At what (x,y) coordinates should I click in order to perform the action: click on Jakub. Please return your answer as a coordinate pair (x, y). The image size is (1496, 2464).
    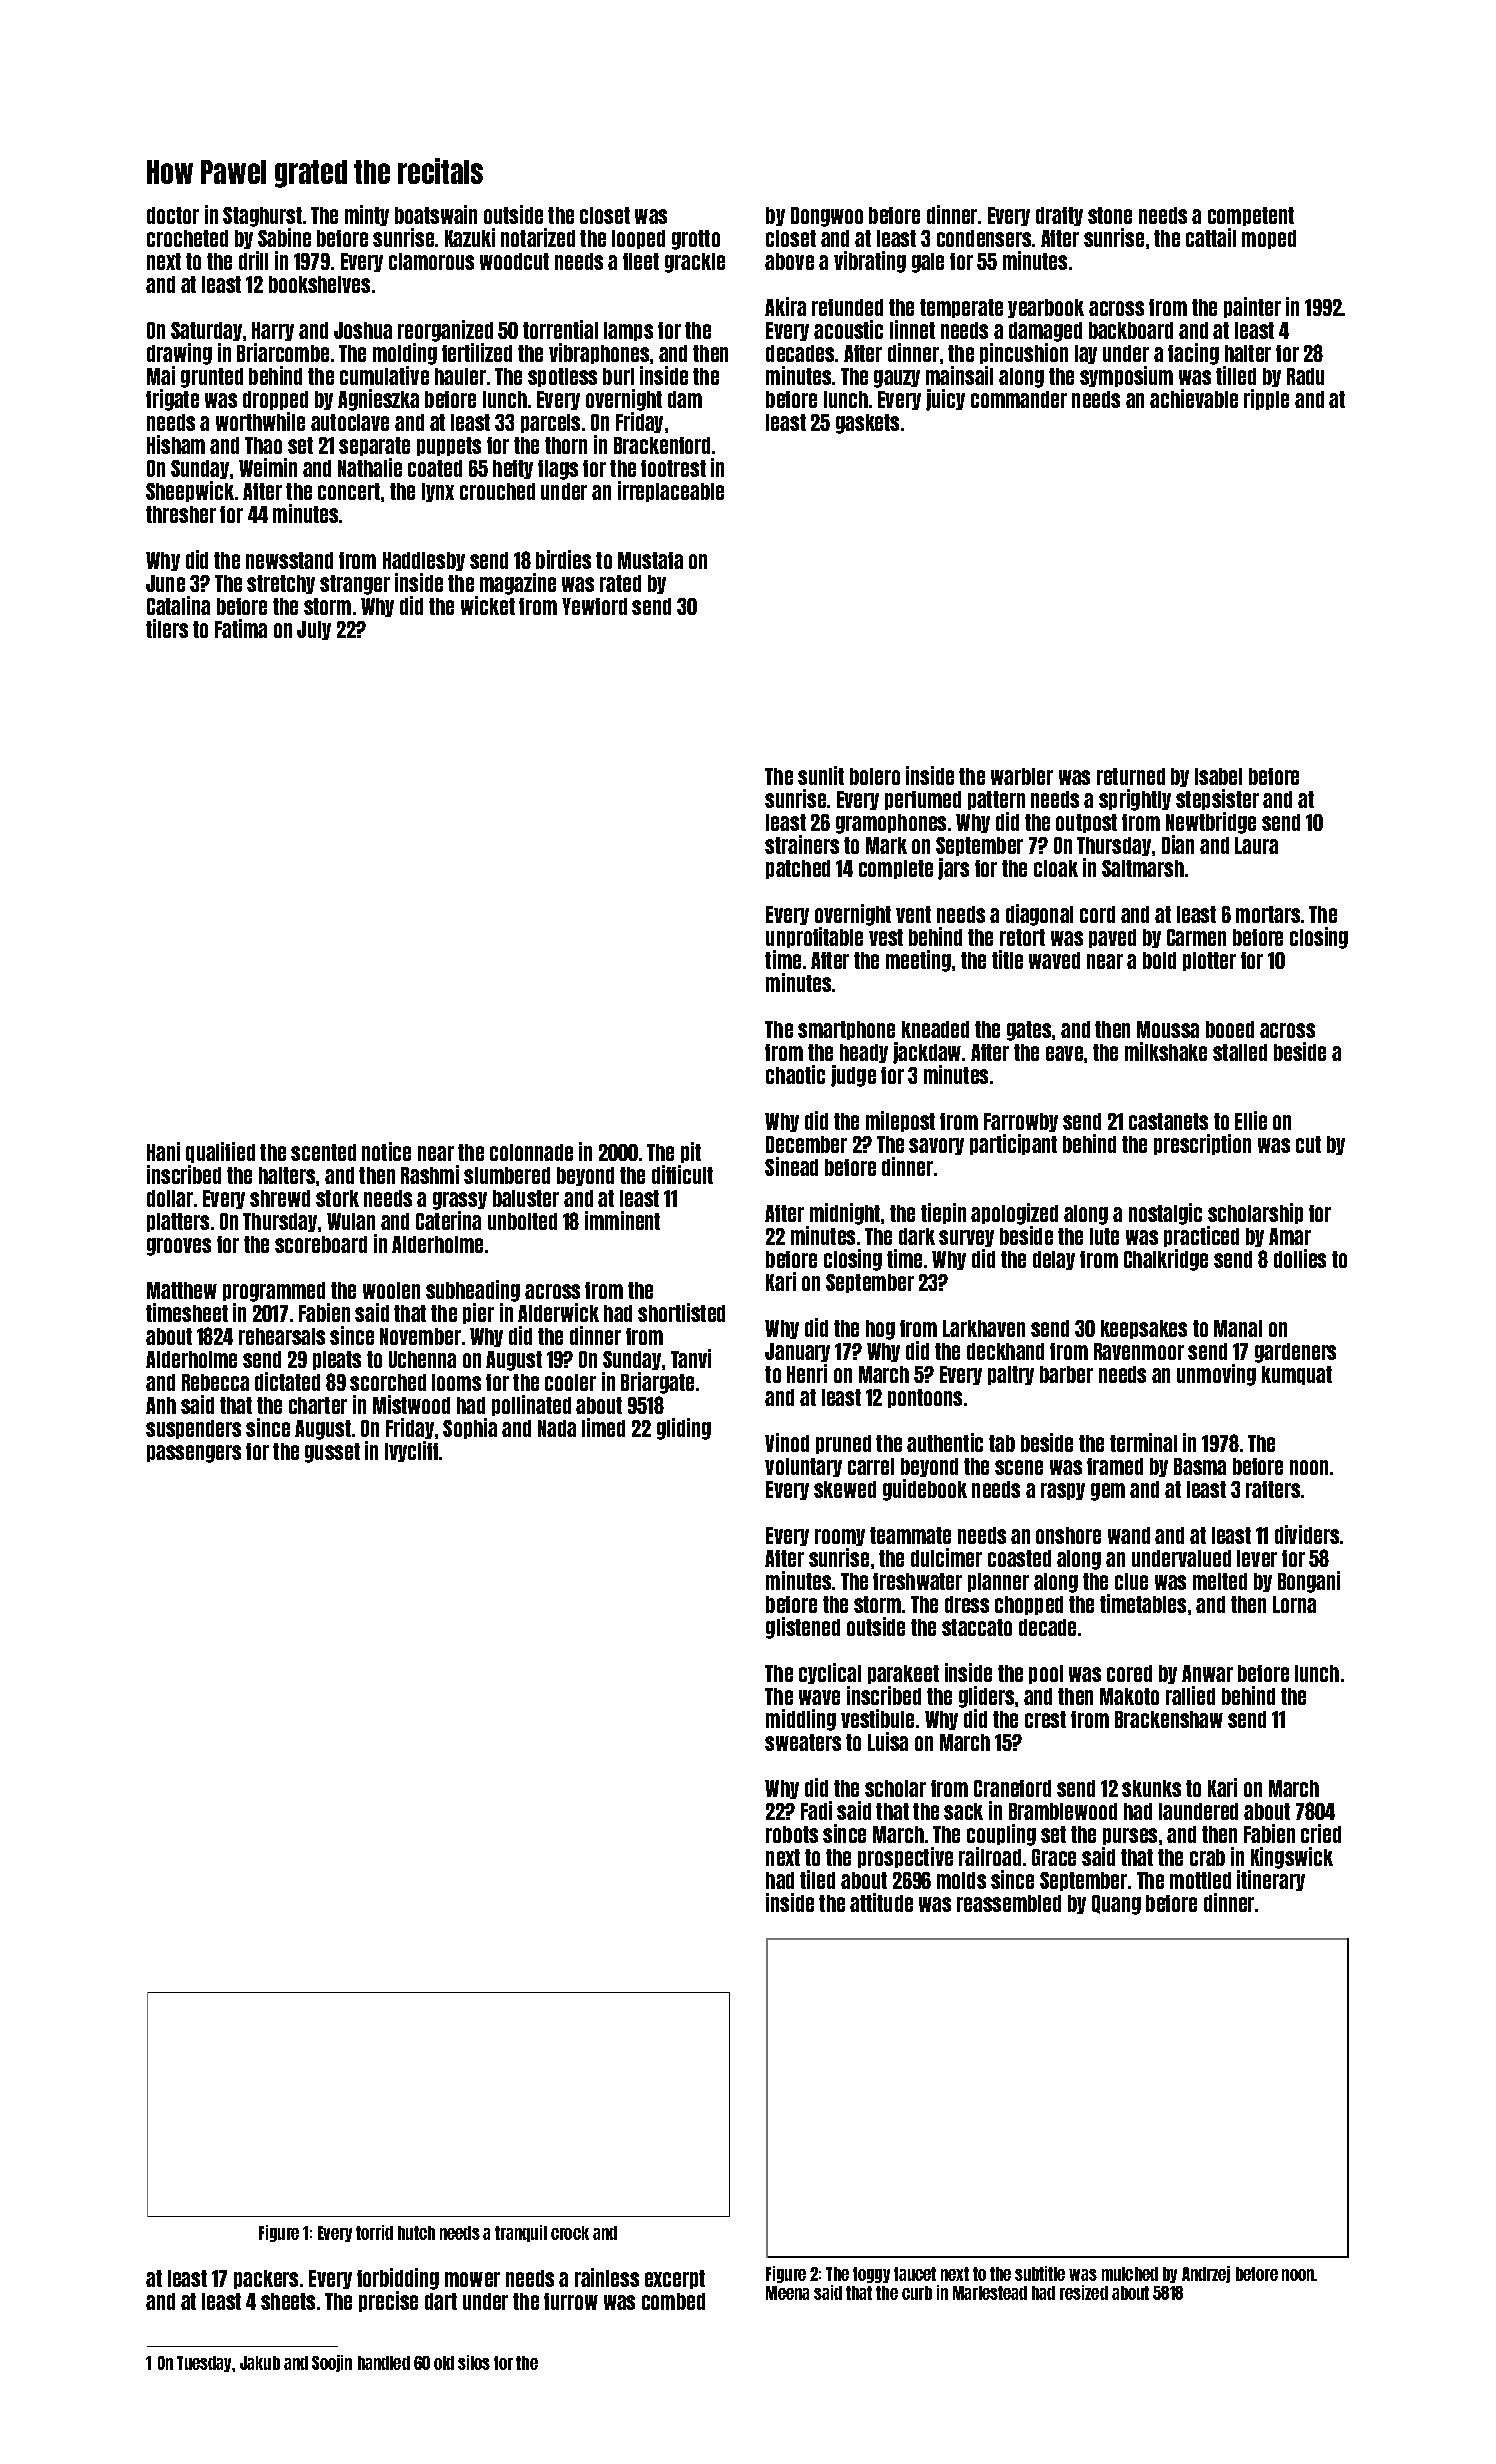
    Looking at the image, I should click on (260, 2363).
